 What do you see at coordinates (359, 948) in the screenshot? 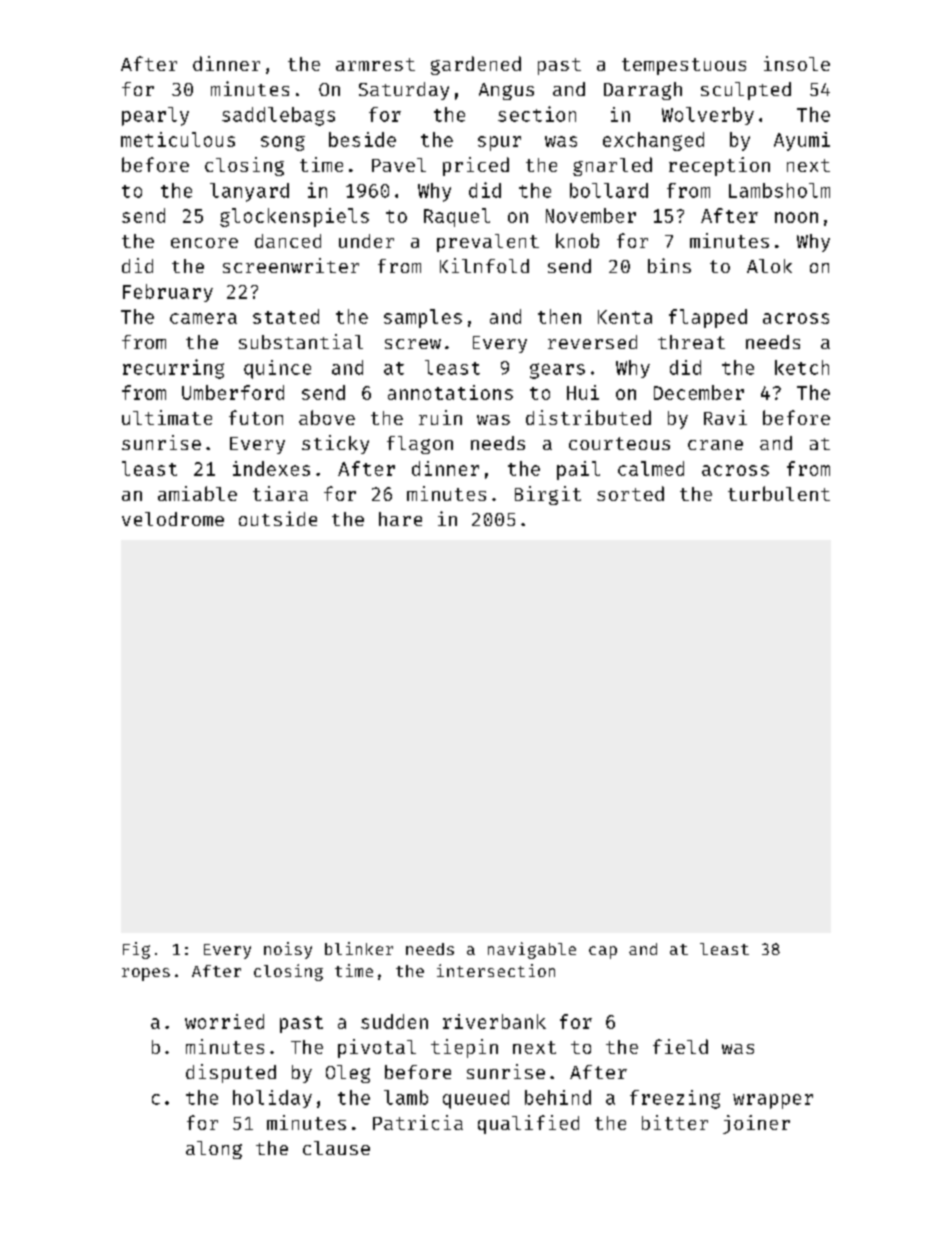
I see `blinker` at bounding box center [359, 948].
